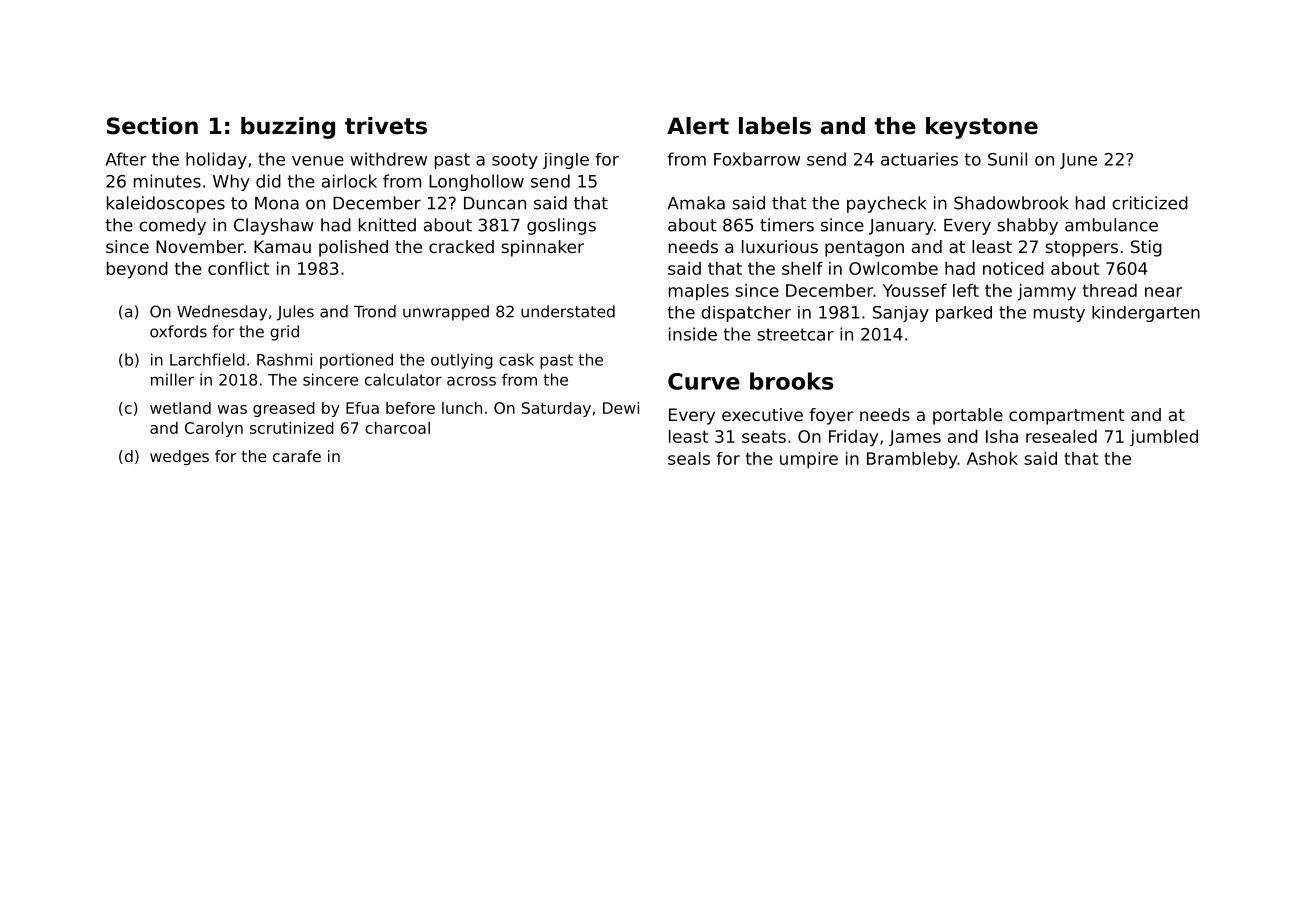 The width and height of the screenshot is (1308, 924). Describe the element at coordinates (277, 203) in the screenshot. I see `Mona` at that location.
